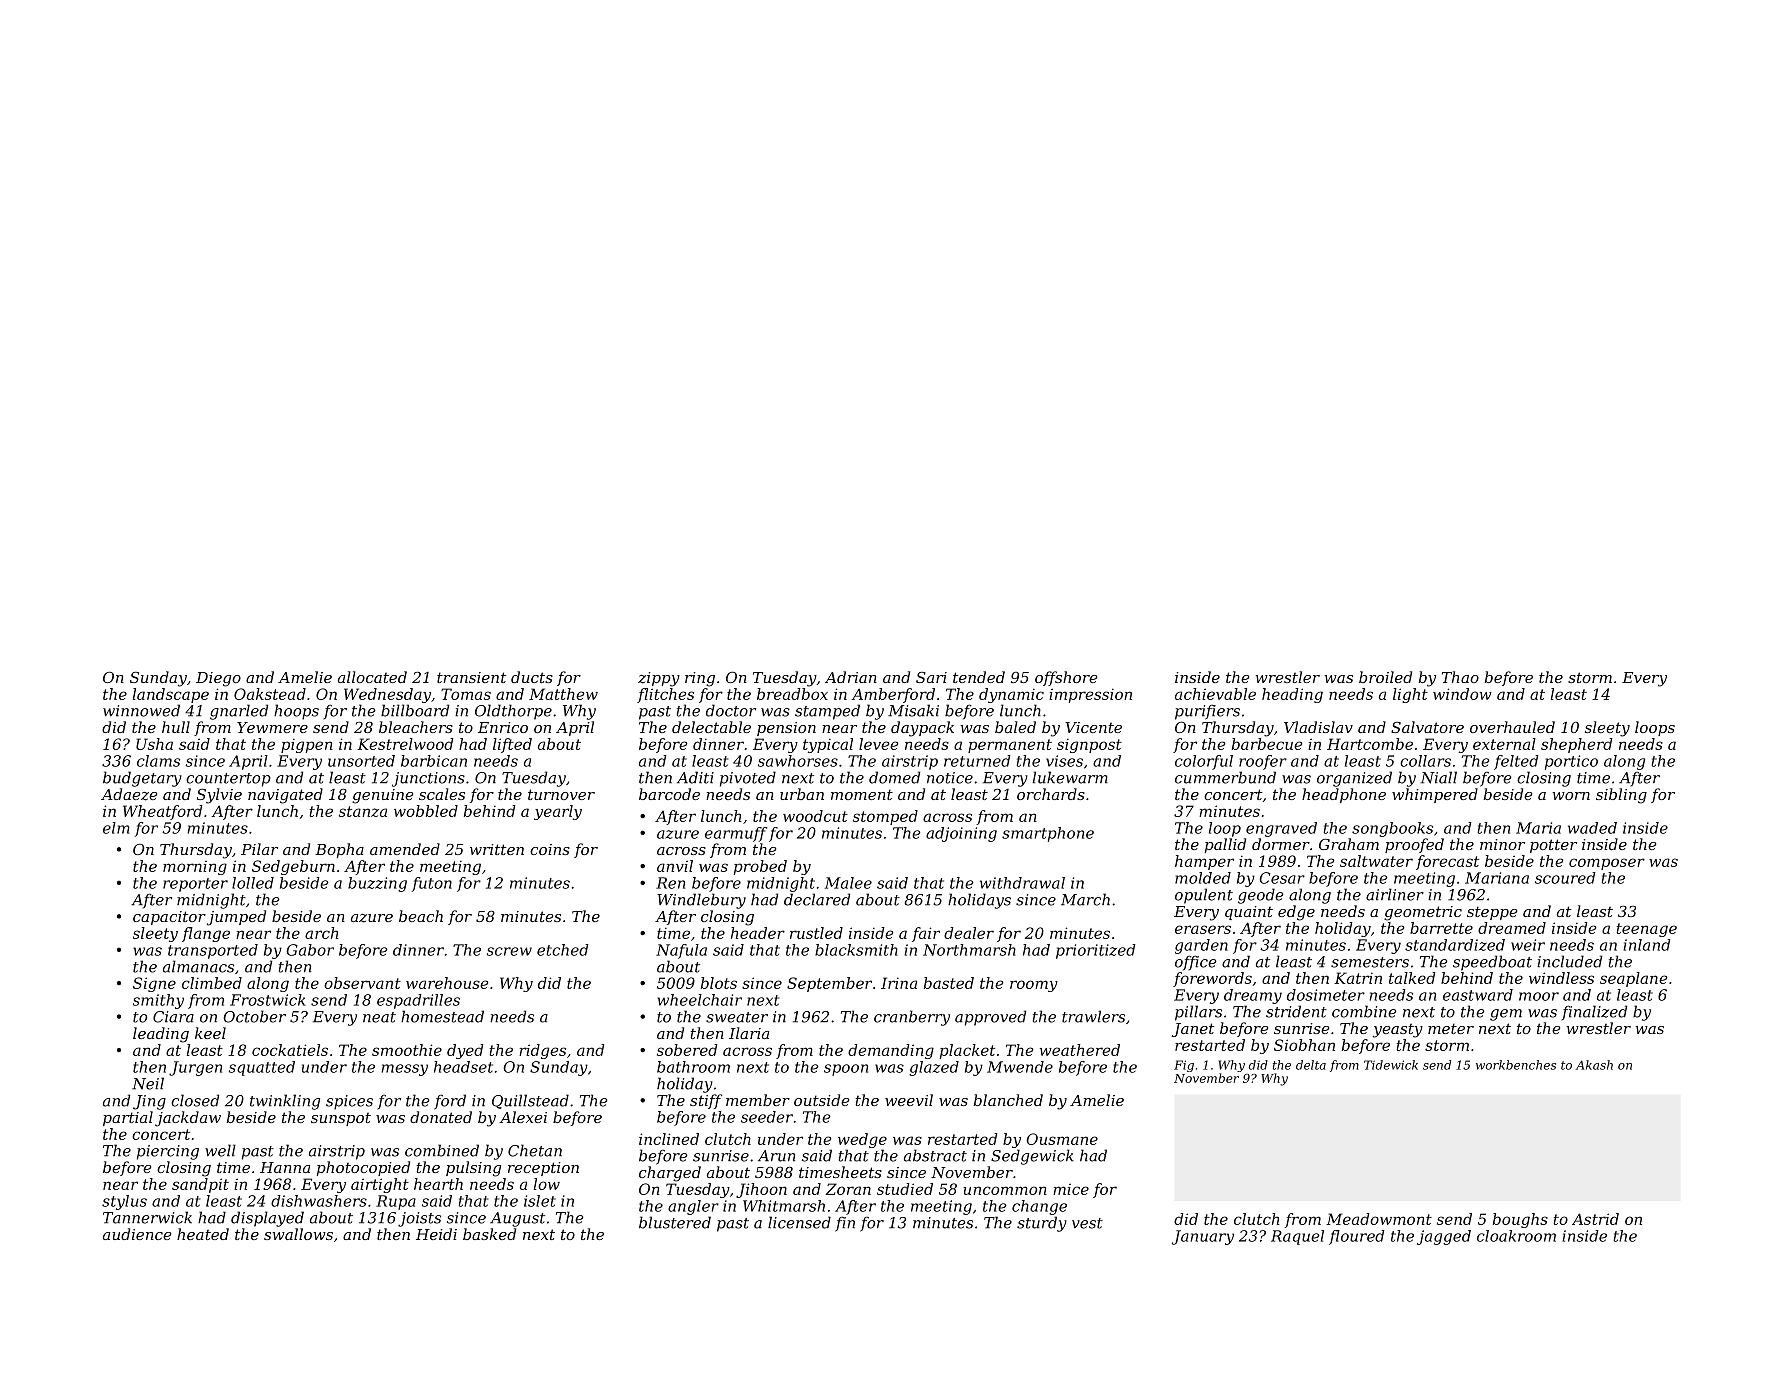 The image size is (1783, 1378). Describe the element at coordinates (418, 1001) in the image. I see `espadrilles` at that location.
